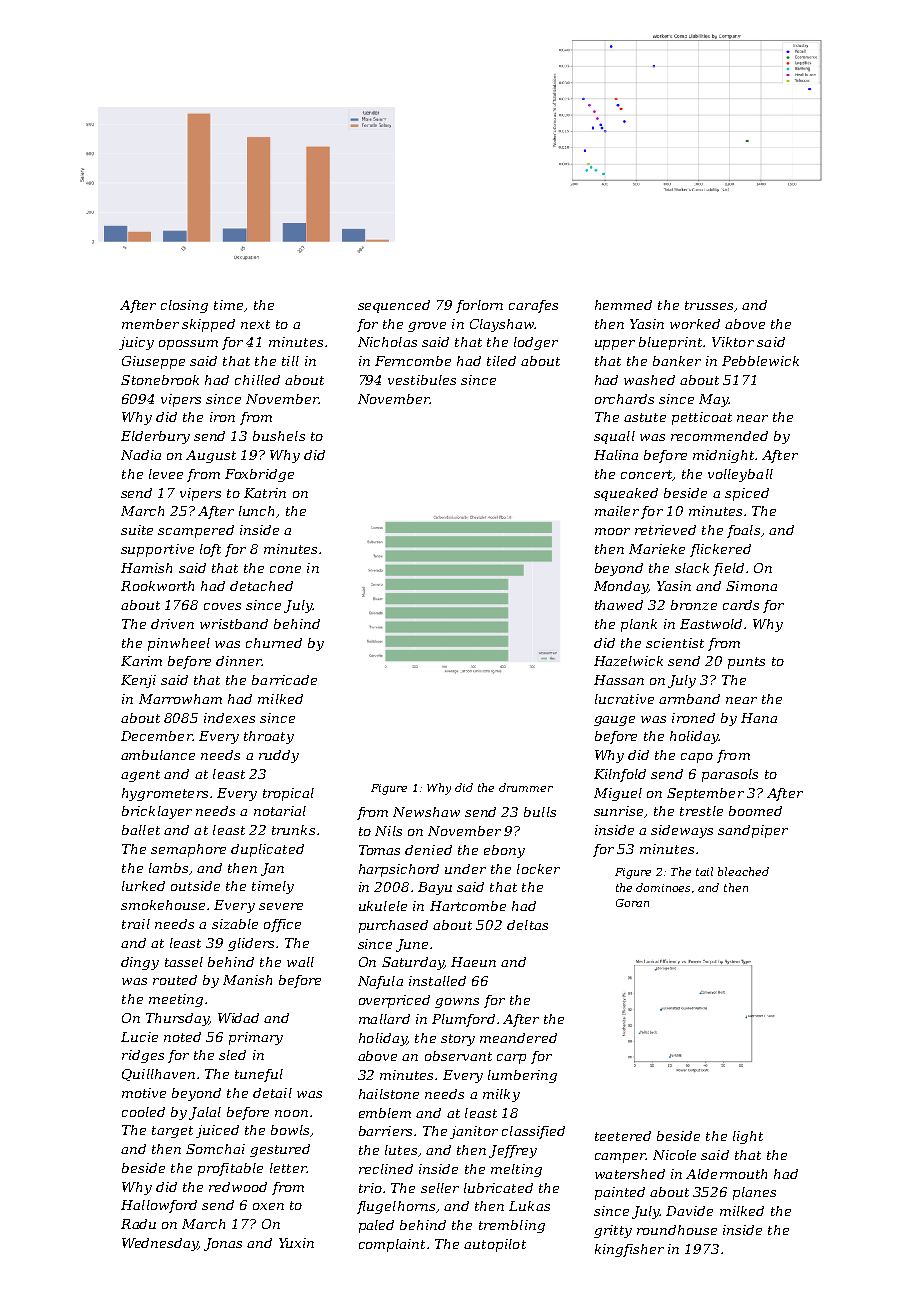 This page has height=1308, width=924. I want to click on Ferncombe, so click(413, 361).
